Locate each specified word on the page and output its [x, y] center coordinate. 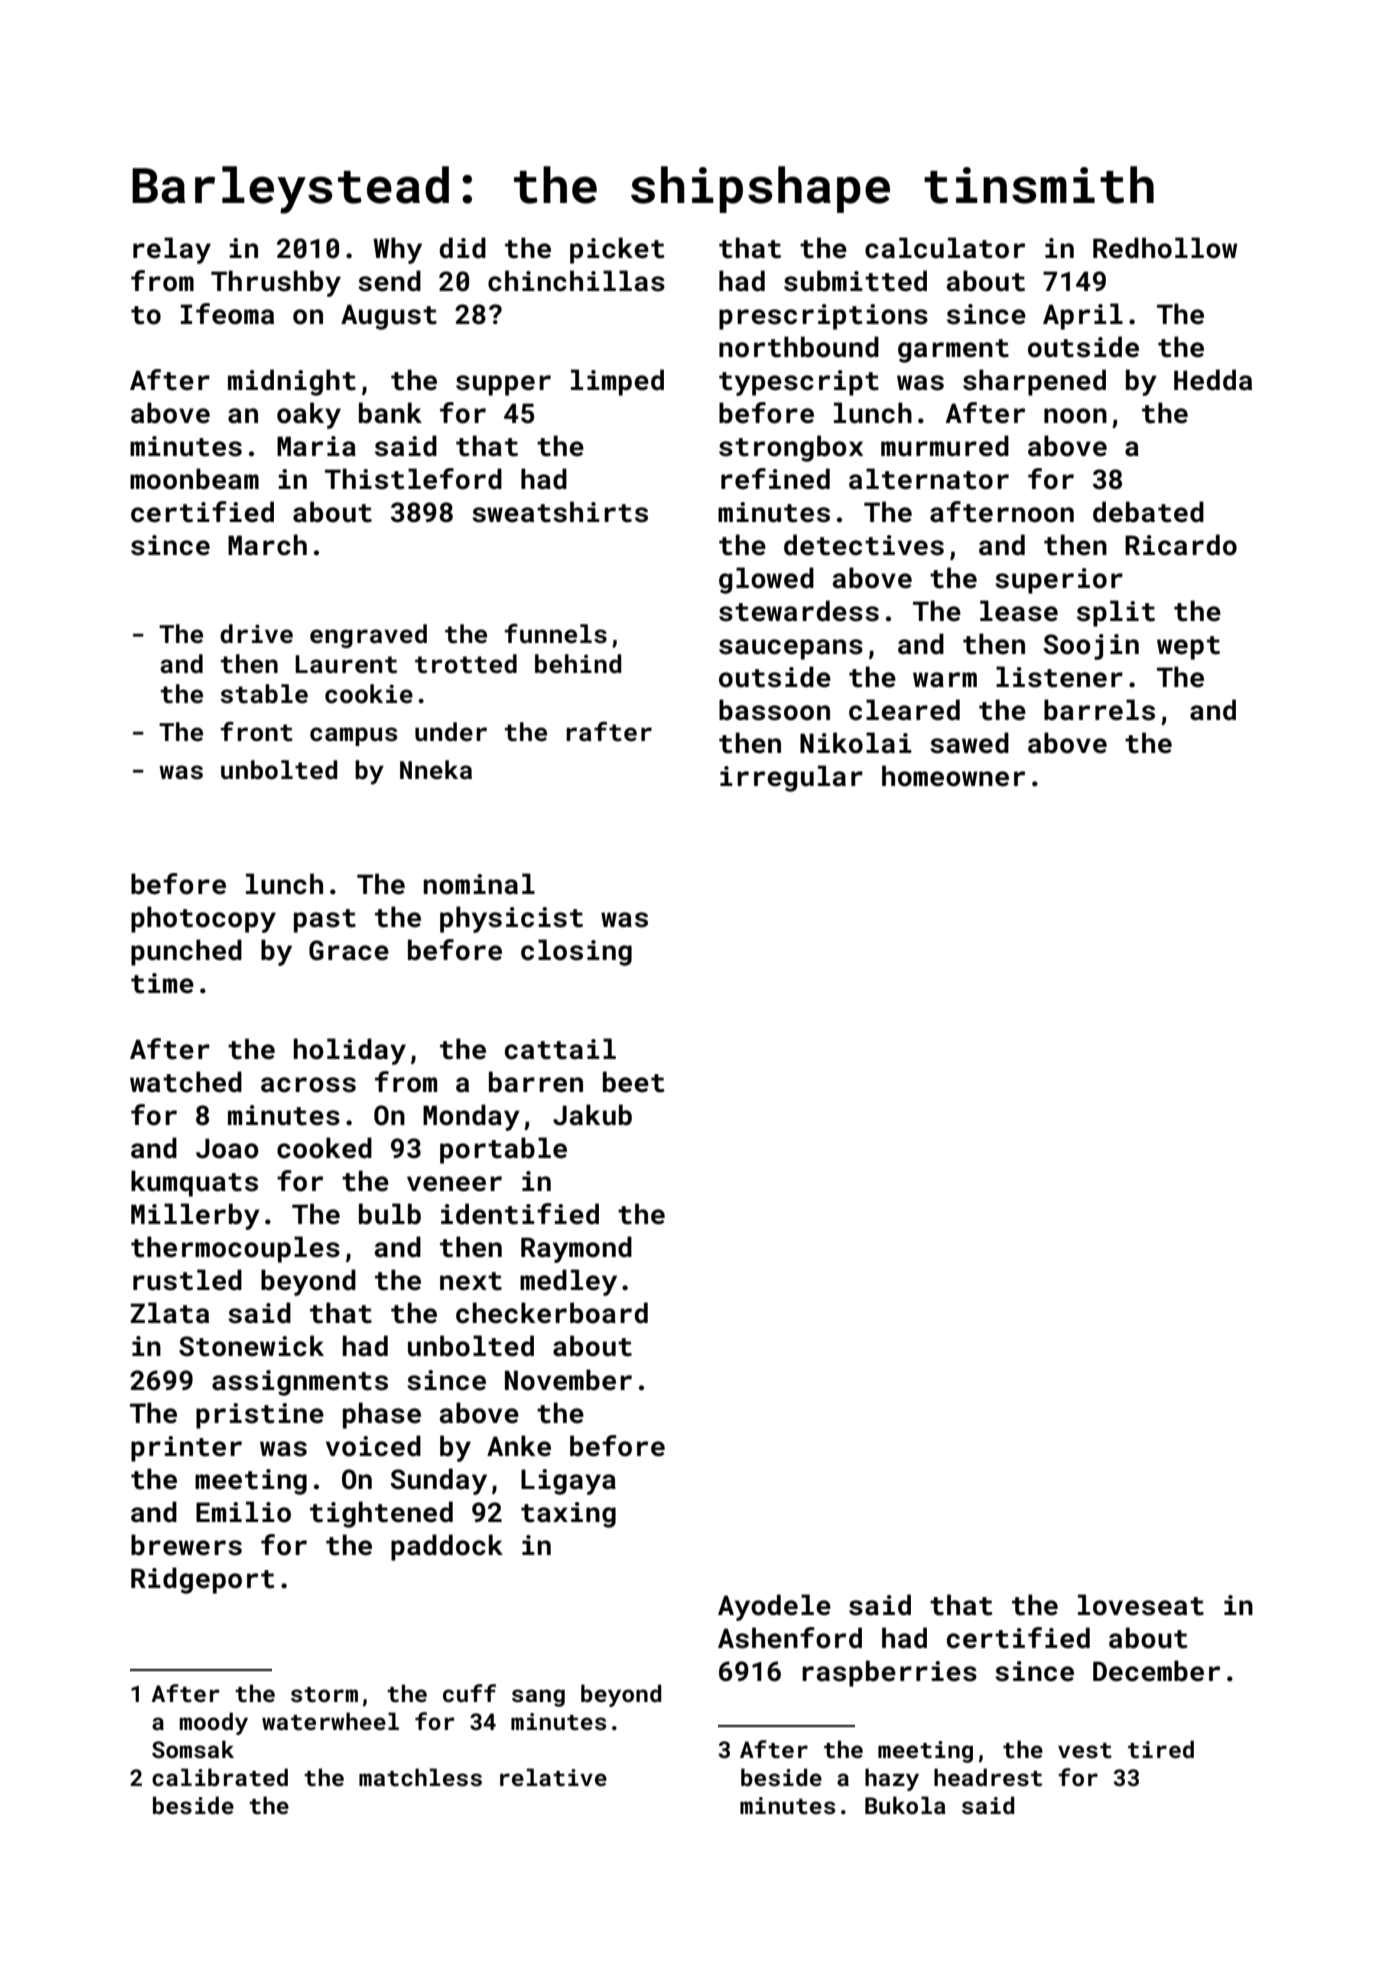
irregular [791, 778]
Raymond [576, 1249]
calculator [945, 248]
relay [172, 250]
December [1156, 1671]
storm [324, 1694]
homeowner [953, 776]
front [257, 732]
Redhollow [1165, 248]
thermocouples [235, 1249]
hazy [892, 1779]
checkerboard [552, 1313]
